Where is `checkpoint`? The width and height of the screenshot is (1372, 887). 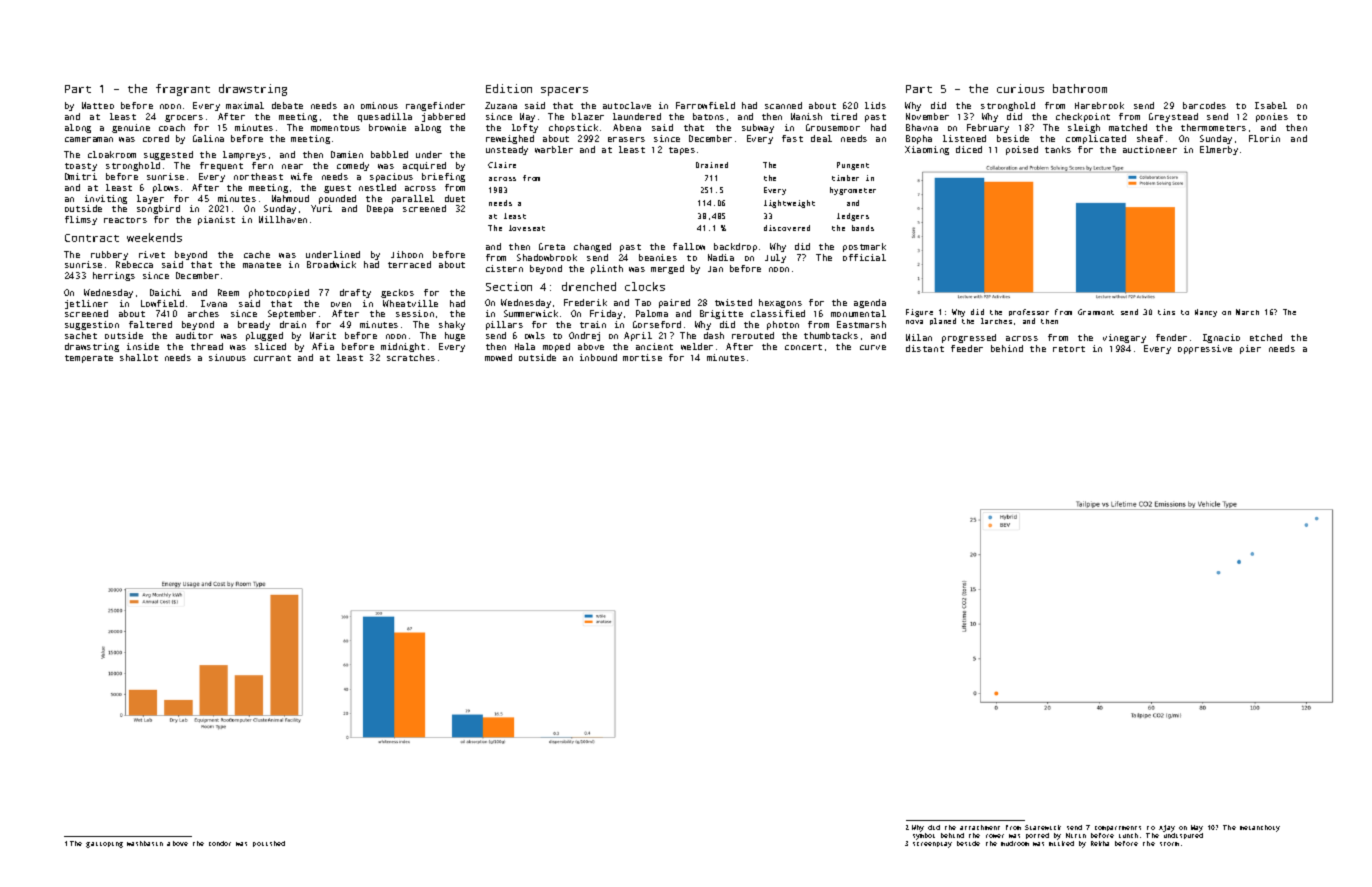 checkpoint is located at coordinates (1083, 117).
